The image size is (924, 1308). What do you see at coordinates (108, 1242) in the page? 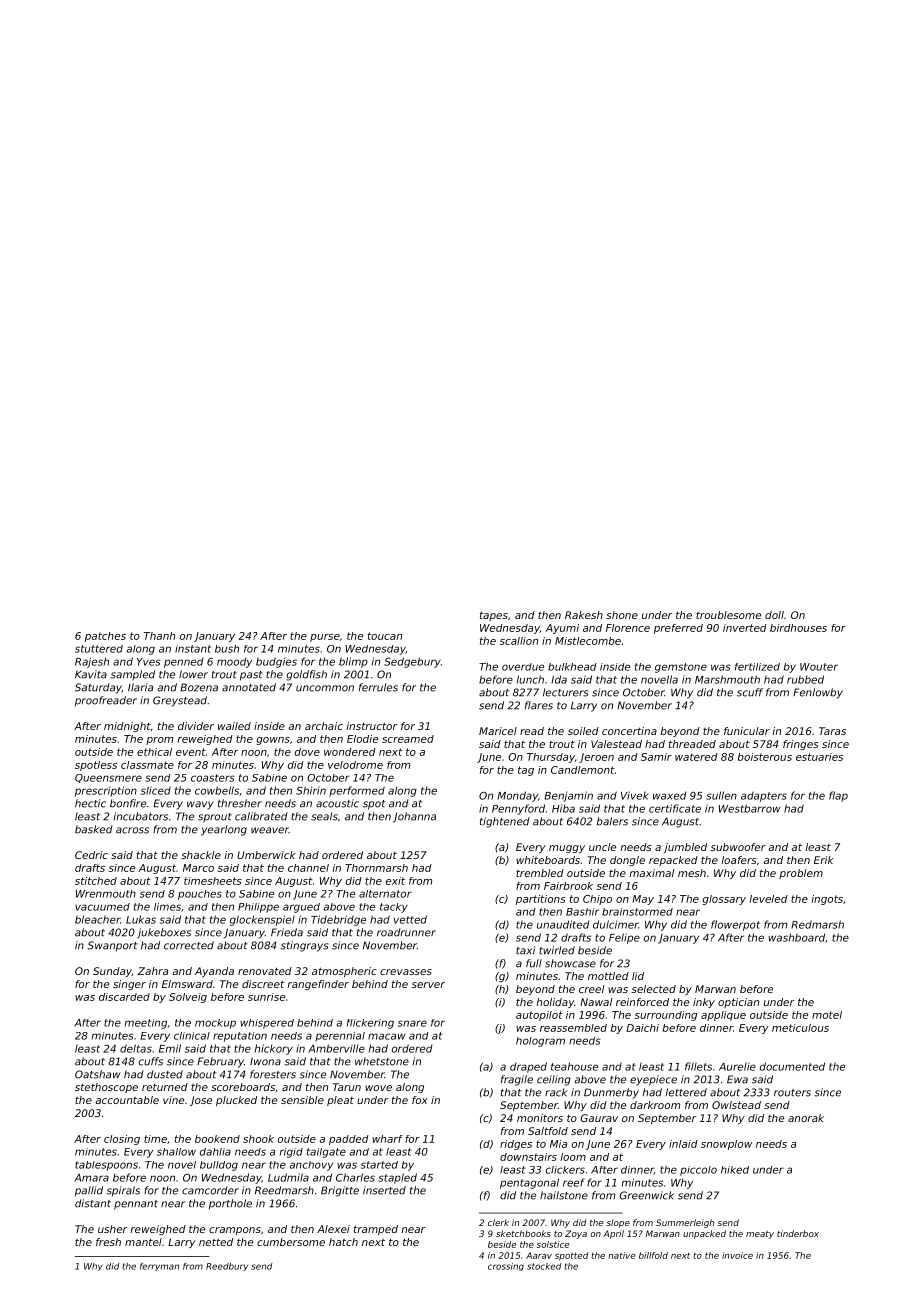
I see `fresh` at bounding box center [108, 1242].
